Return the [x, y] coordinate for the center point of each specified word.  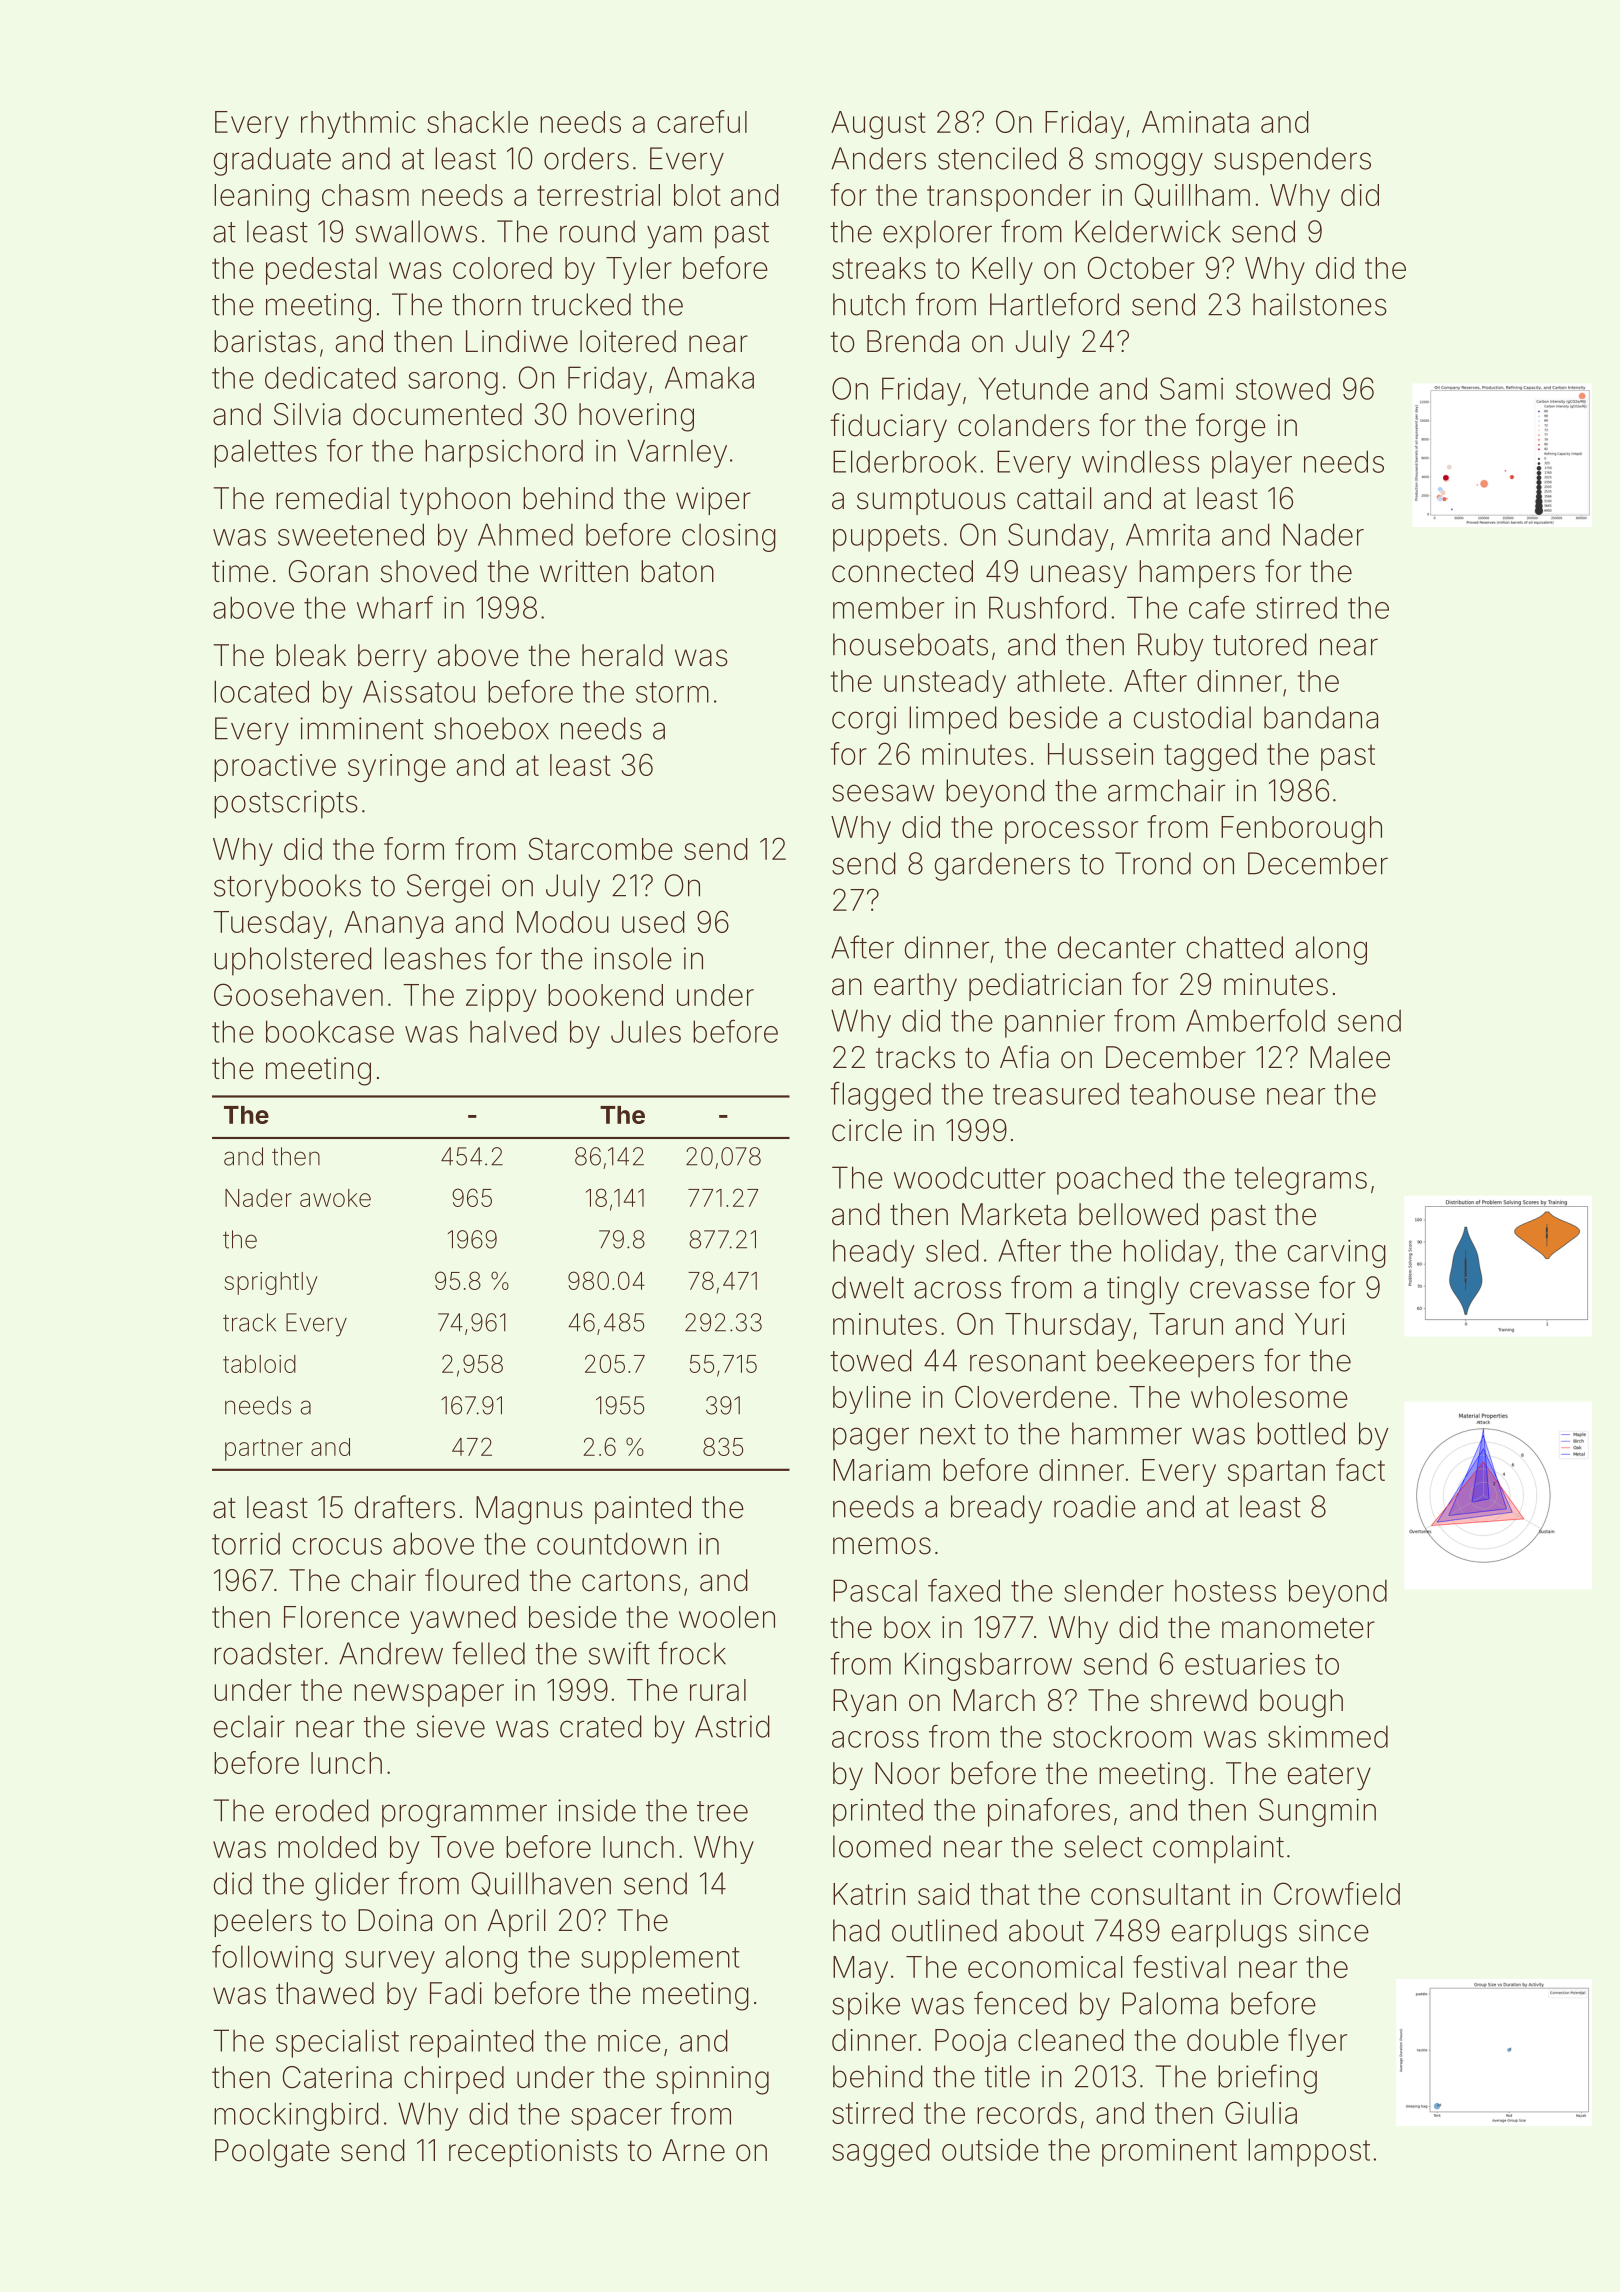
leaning [261, 198]
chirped [454, 2080]
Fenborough [1301, 830]
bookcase [330, 1031]
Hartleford [1054, 304]
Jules [646, 1031]
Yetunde [1034, 388]
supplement [660, 1960]
